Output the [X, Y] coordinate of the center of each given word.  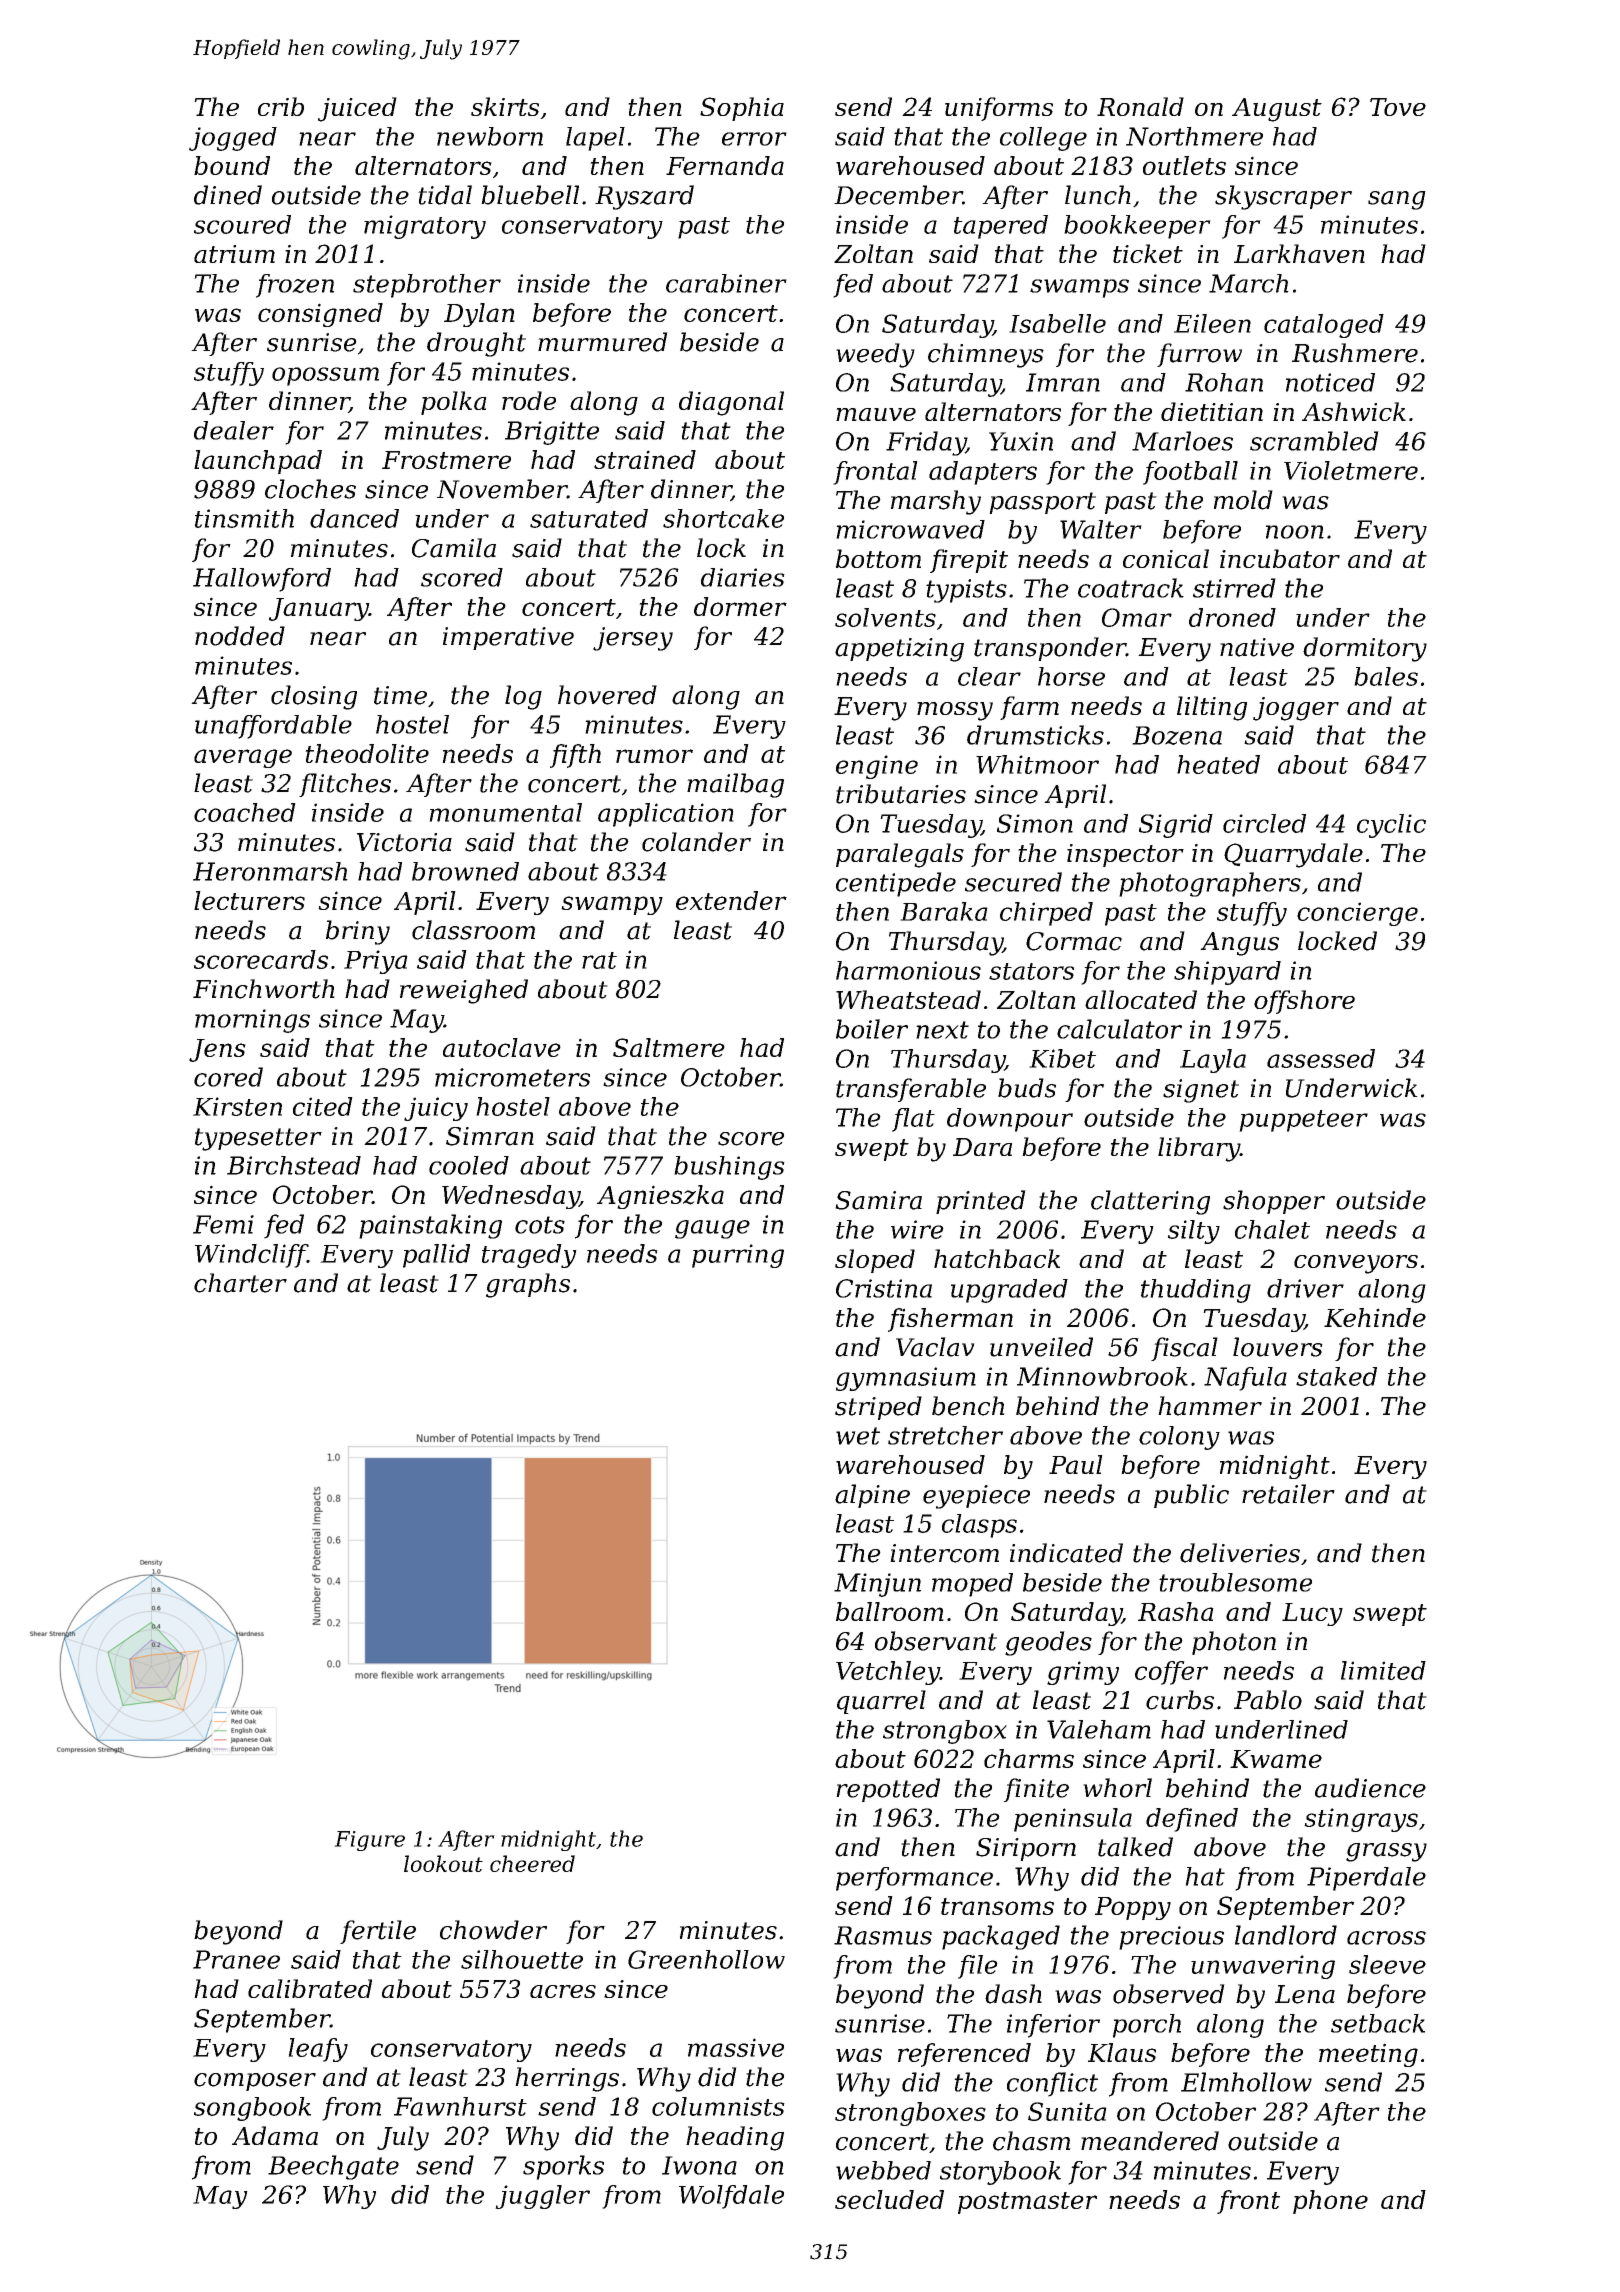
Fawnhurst [460, 2106]
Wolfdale [731, 2197]
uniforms [999, 109]
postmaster [1027, 2203]
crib [281, 106]
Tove [1398, 107]
